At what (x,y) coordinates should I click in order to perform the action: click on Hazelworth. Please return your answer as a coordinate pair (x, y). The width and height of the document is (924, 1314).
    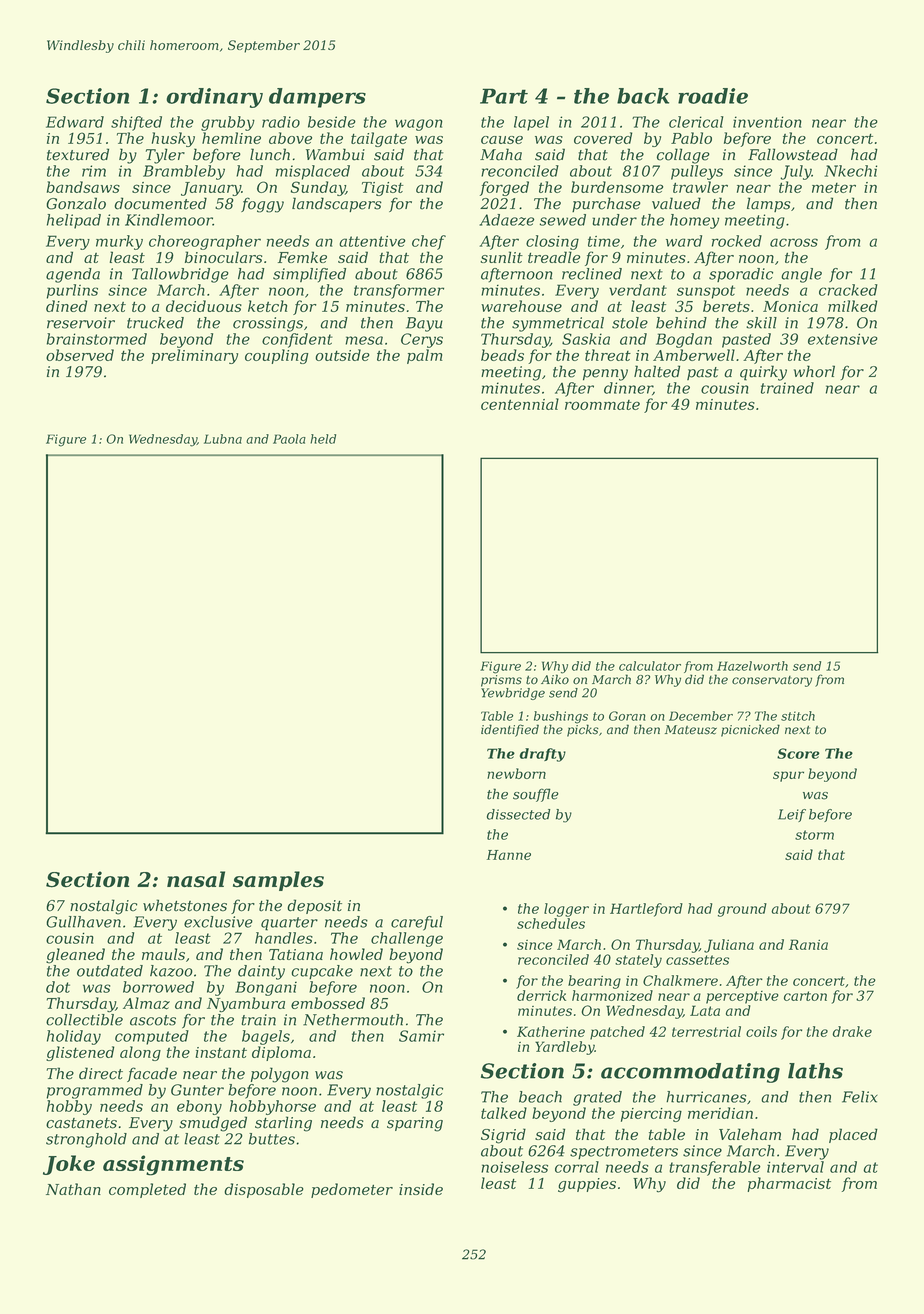
    Looking at the image, I should click on (752, 666).
